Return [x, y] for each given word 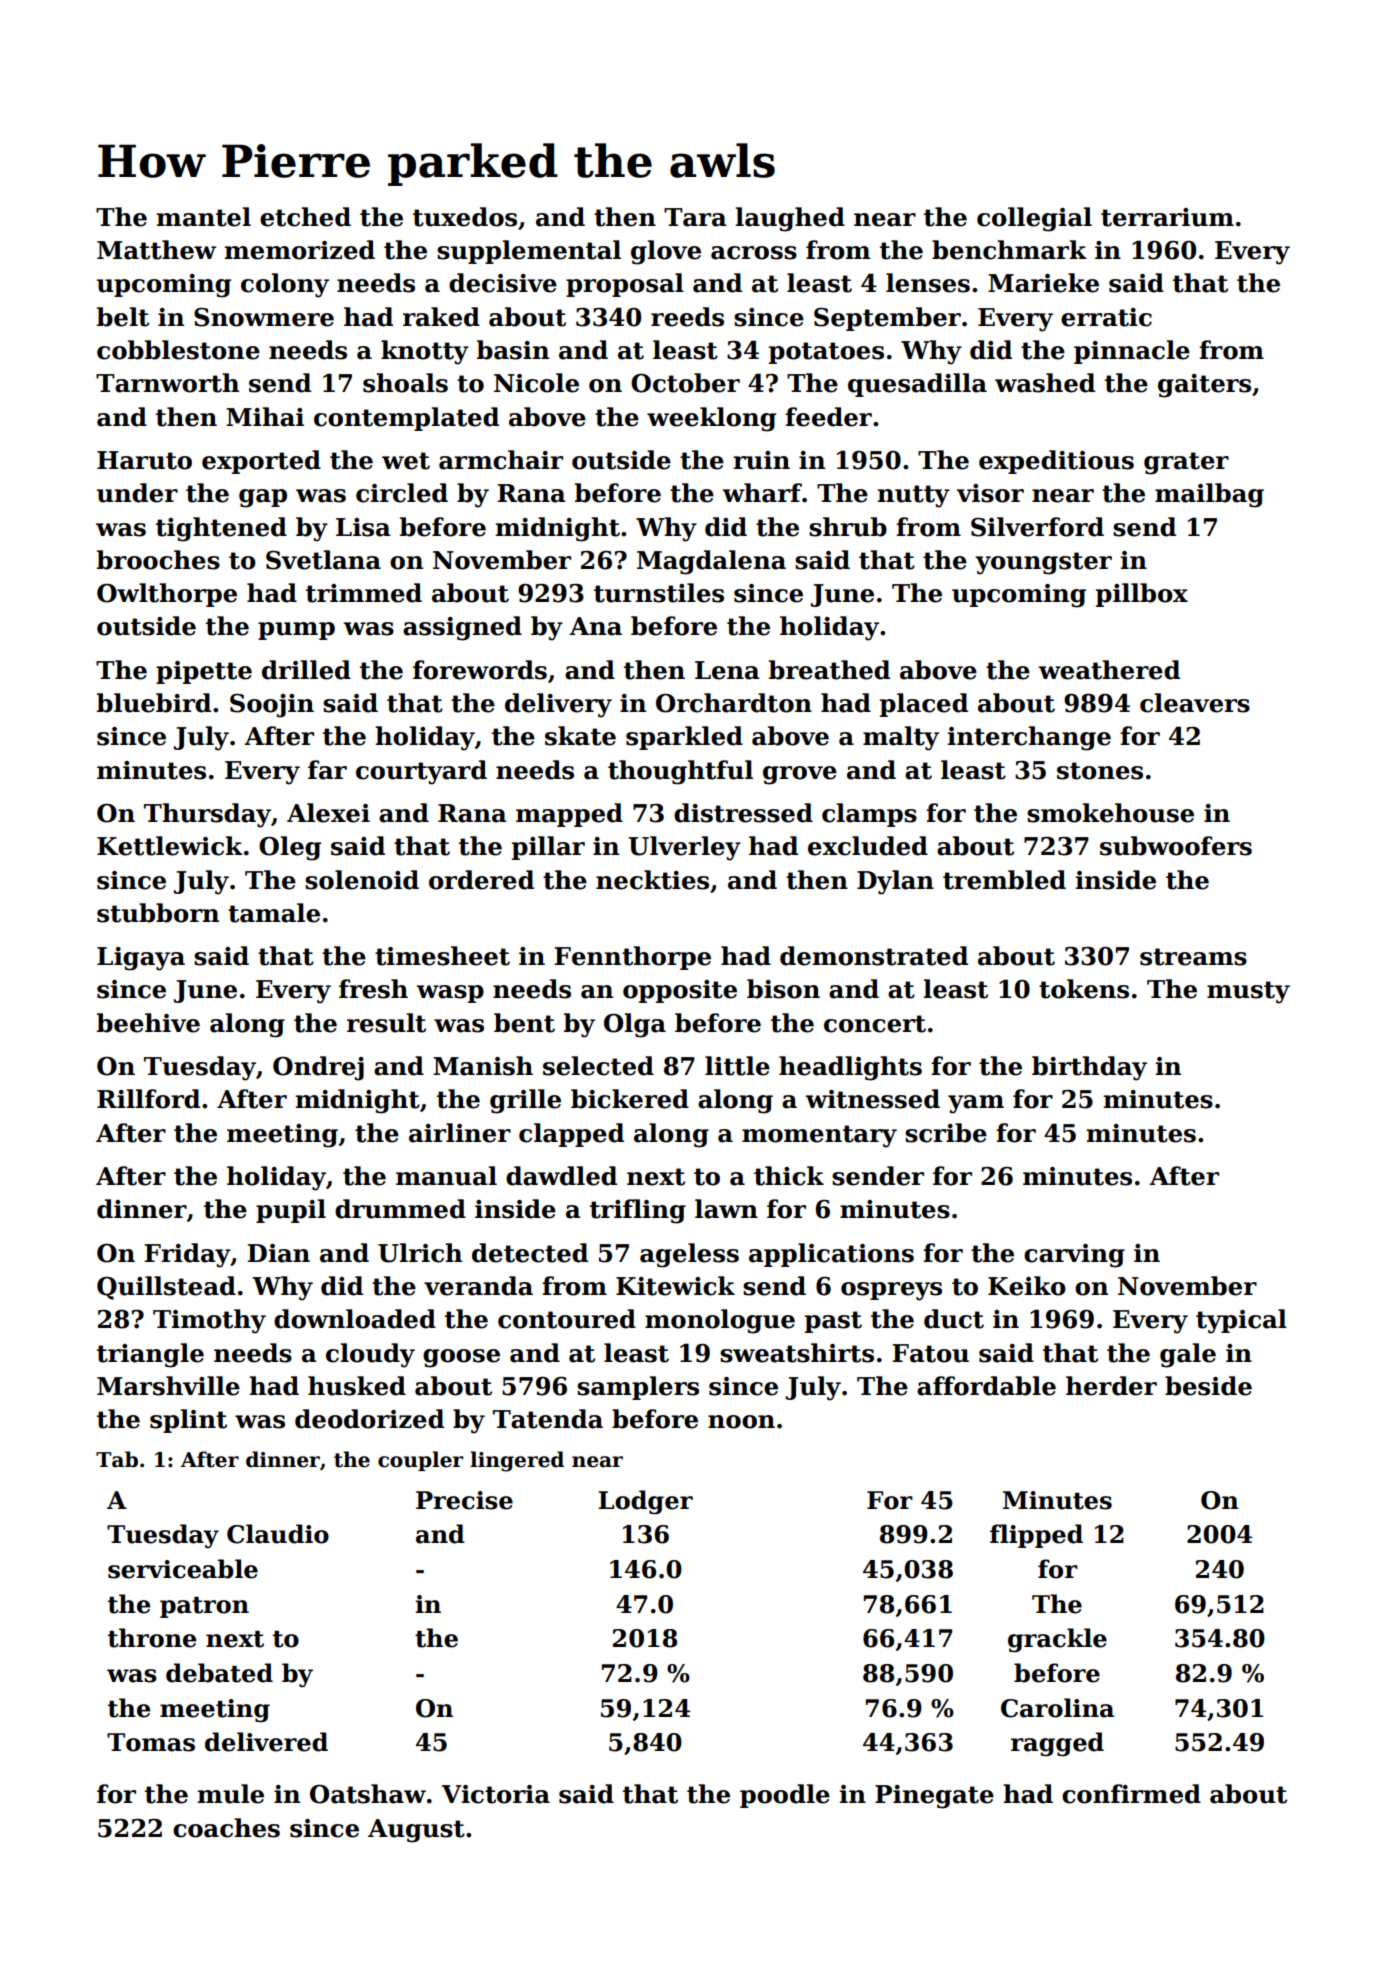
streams [1193, 957]
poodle [785, 1796]
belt [123, 317]
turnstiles [659, 593]
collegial [1034, 219]
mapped [569, 815]
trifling [638, 1211]
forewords [480, 670]
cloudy [370, 1355]
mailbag [1209, 495]
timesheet [442, 956]
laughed [790, 219]
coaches [226, 1828]
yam [976, 1104]
